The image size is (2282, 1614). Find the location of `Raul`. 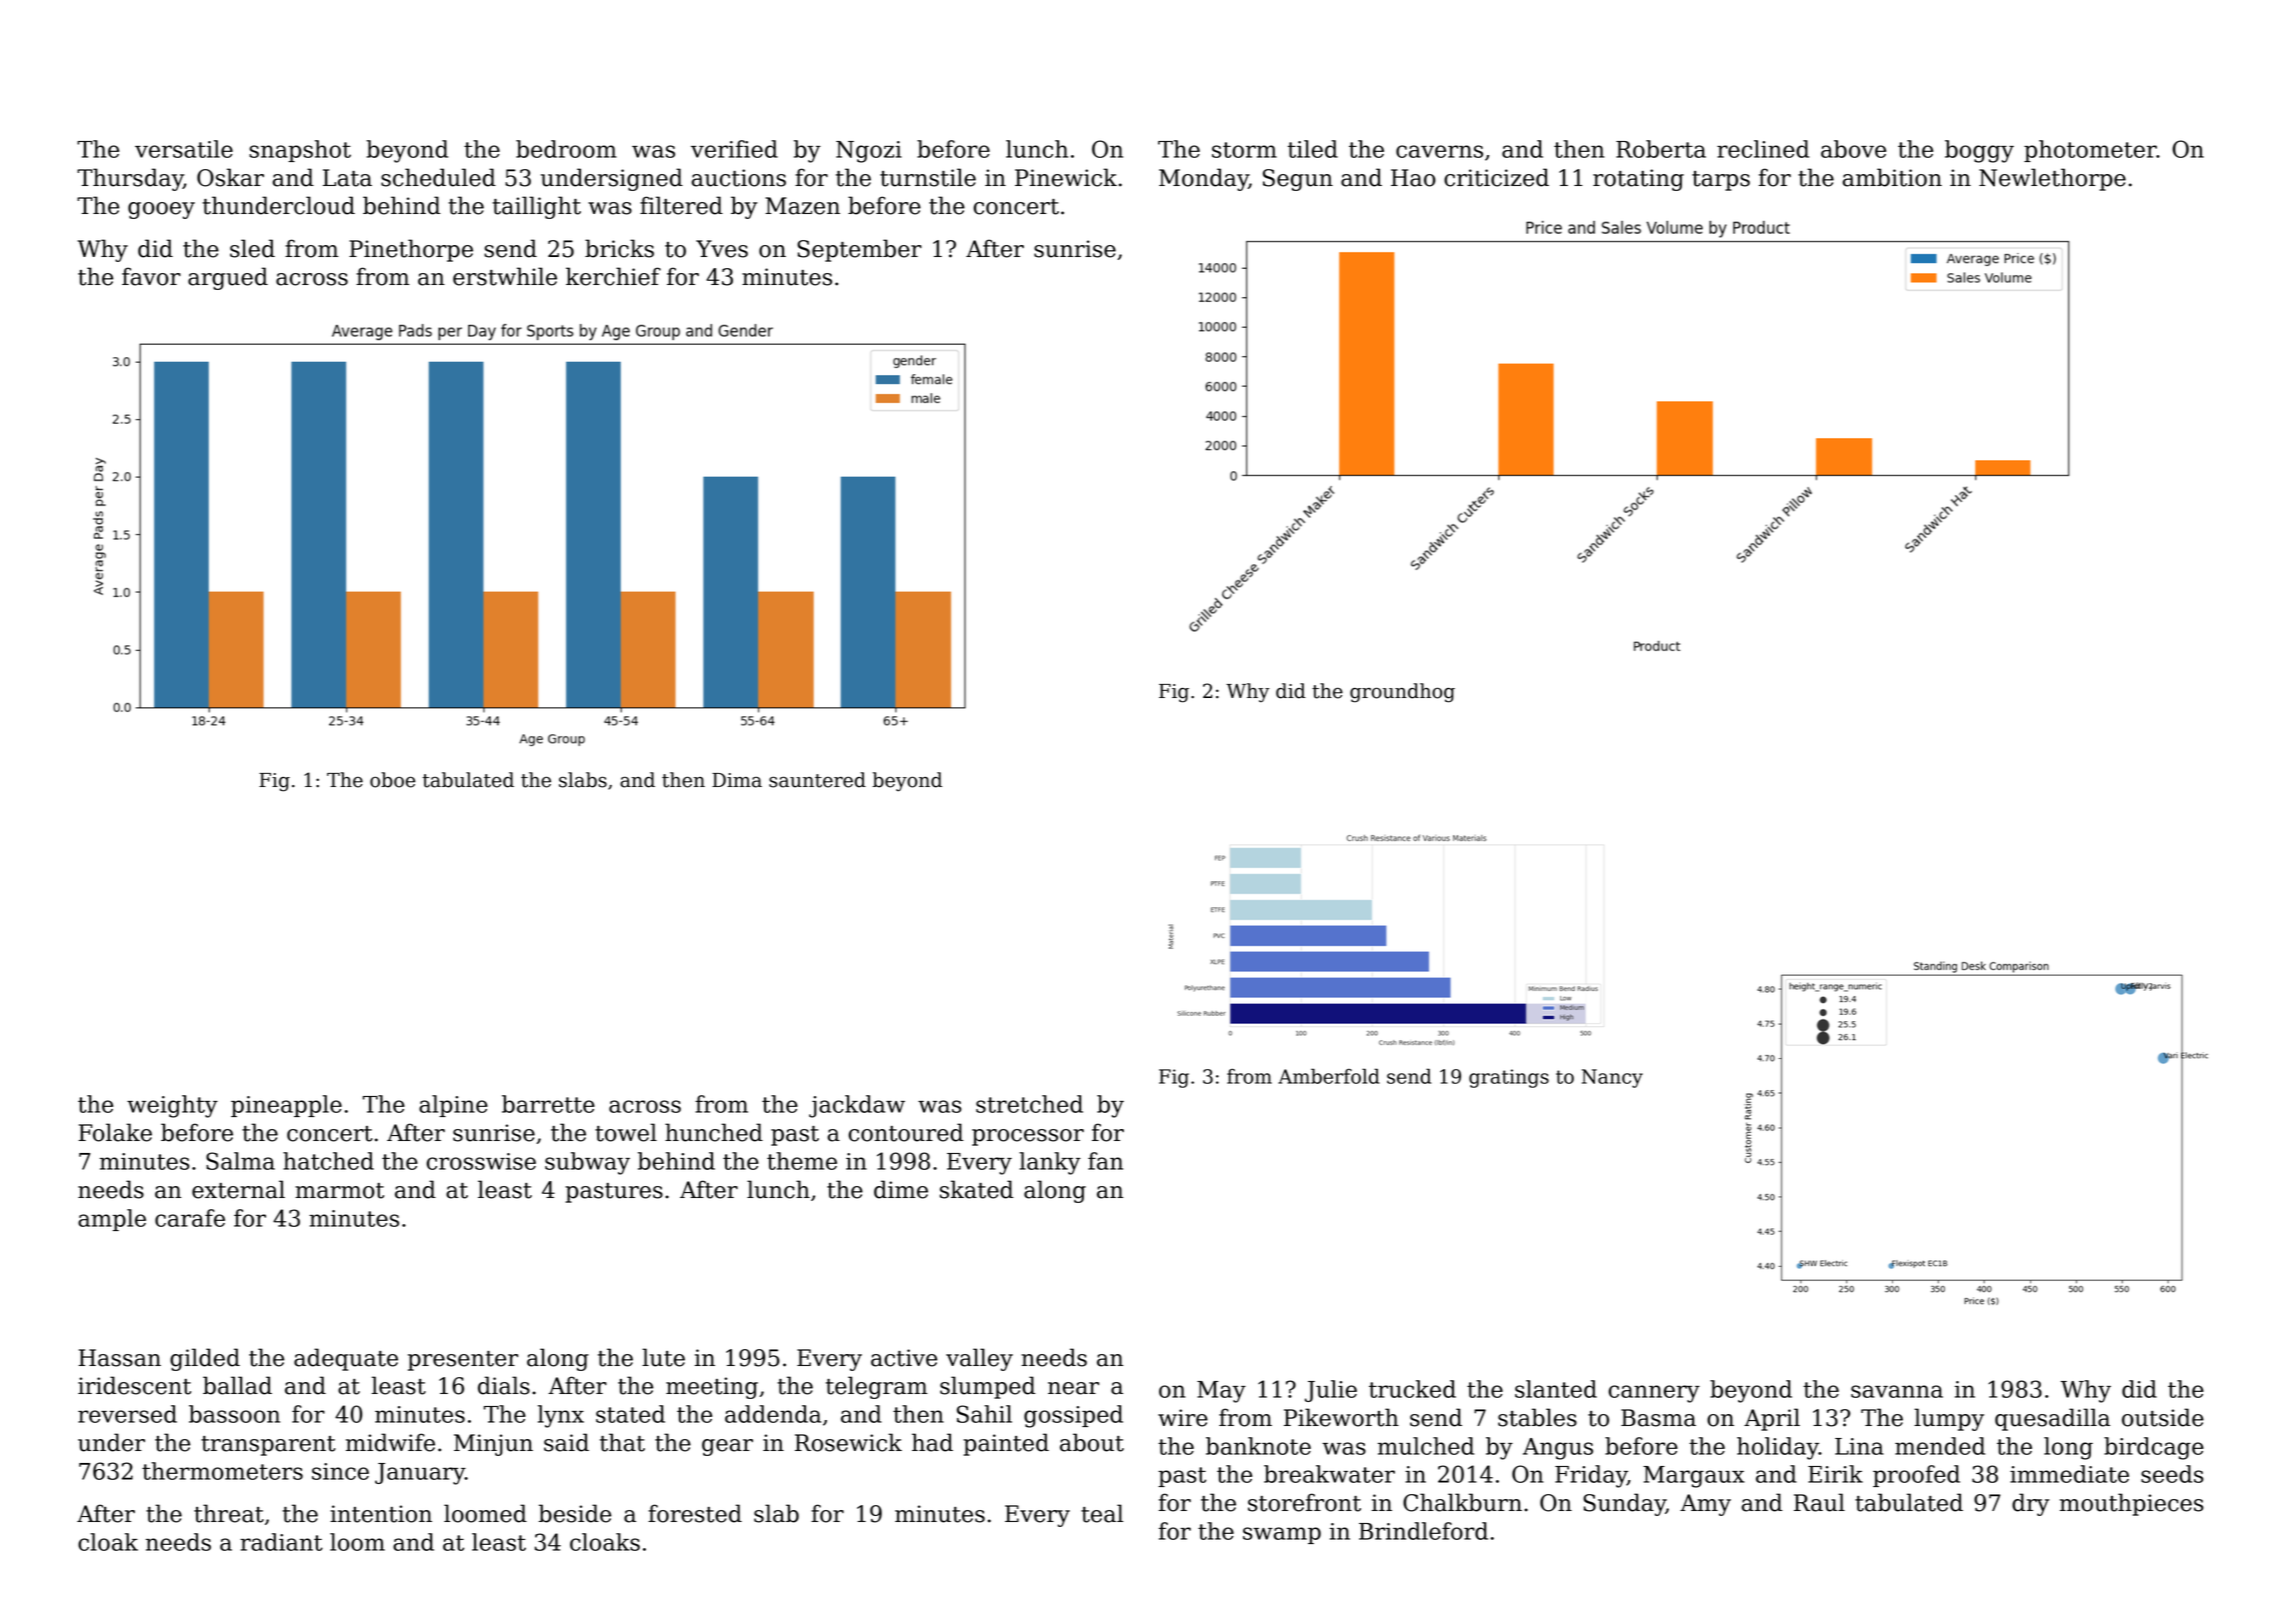

Raul is located at coordinates (1819, 1502).
